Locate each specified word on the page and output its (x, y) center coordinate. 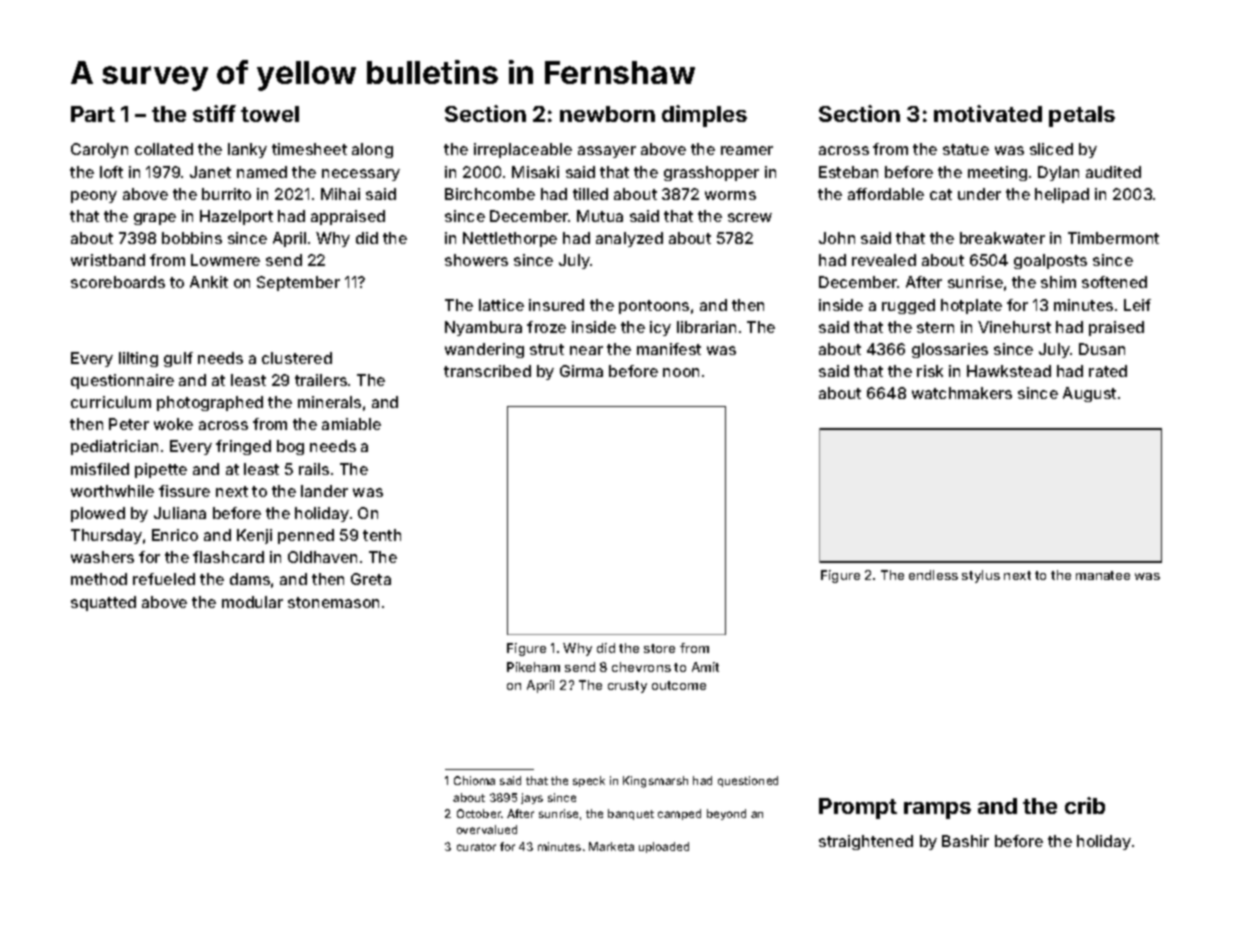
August (1089, 394)
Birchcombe (490, 194)
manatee (1103, 575)
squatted (103, 603)
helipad (1062, 195)
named (262, 172)
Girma (581, 371)
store (659, 648)
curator (476, 847)
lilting (138, 359)
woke (173, 424)
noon (681, 372)
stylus (981, 576)
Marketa (611, 846)
